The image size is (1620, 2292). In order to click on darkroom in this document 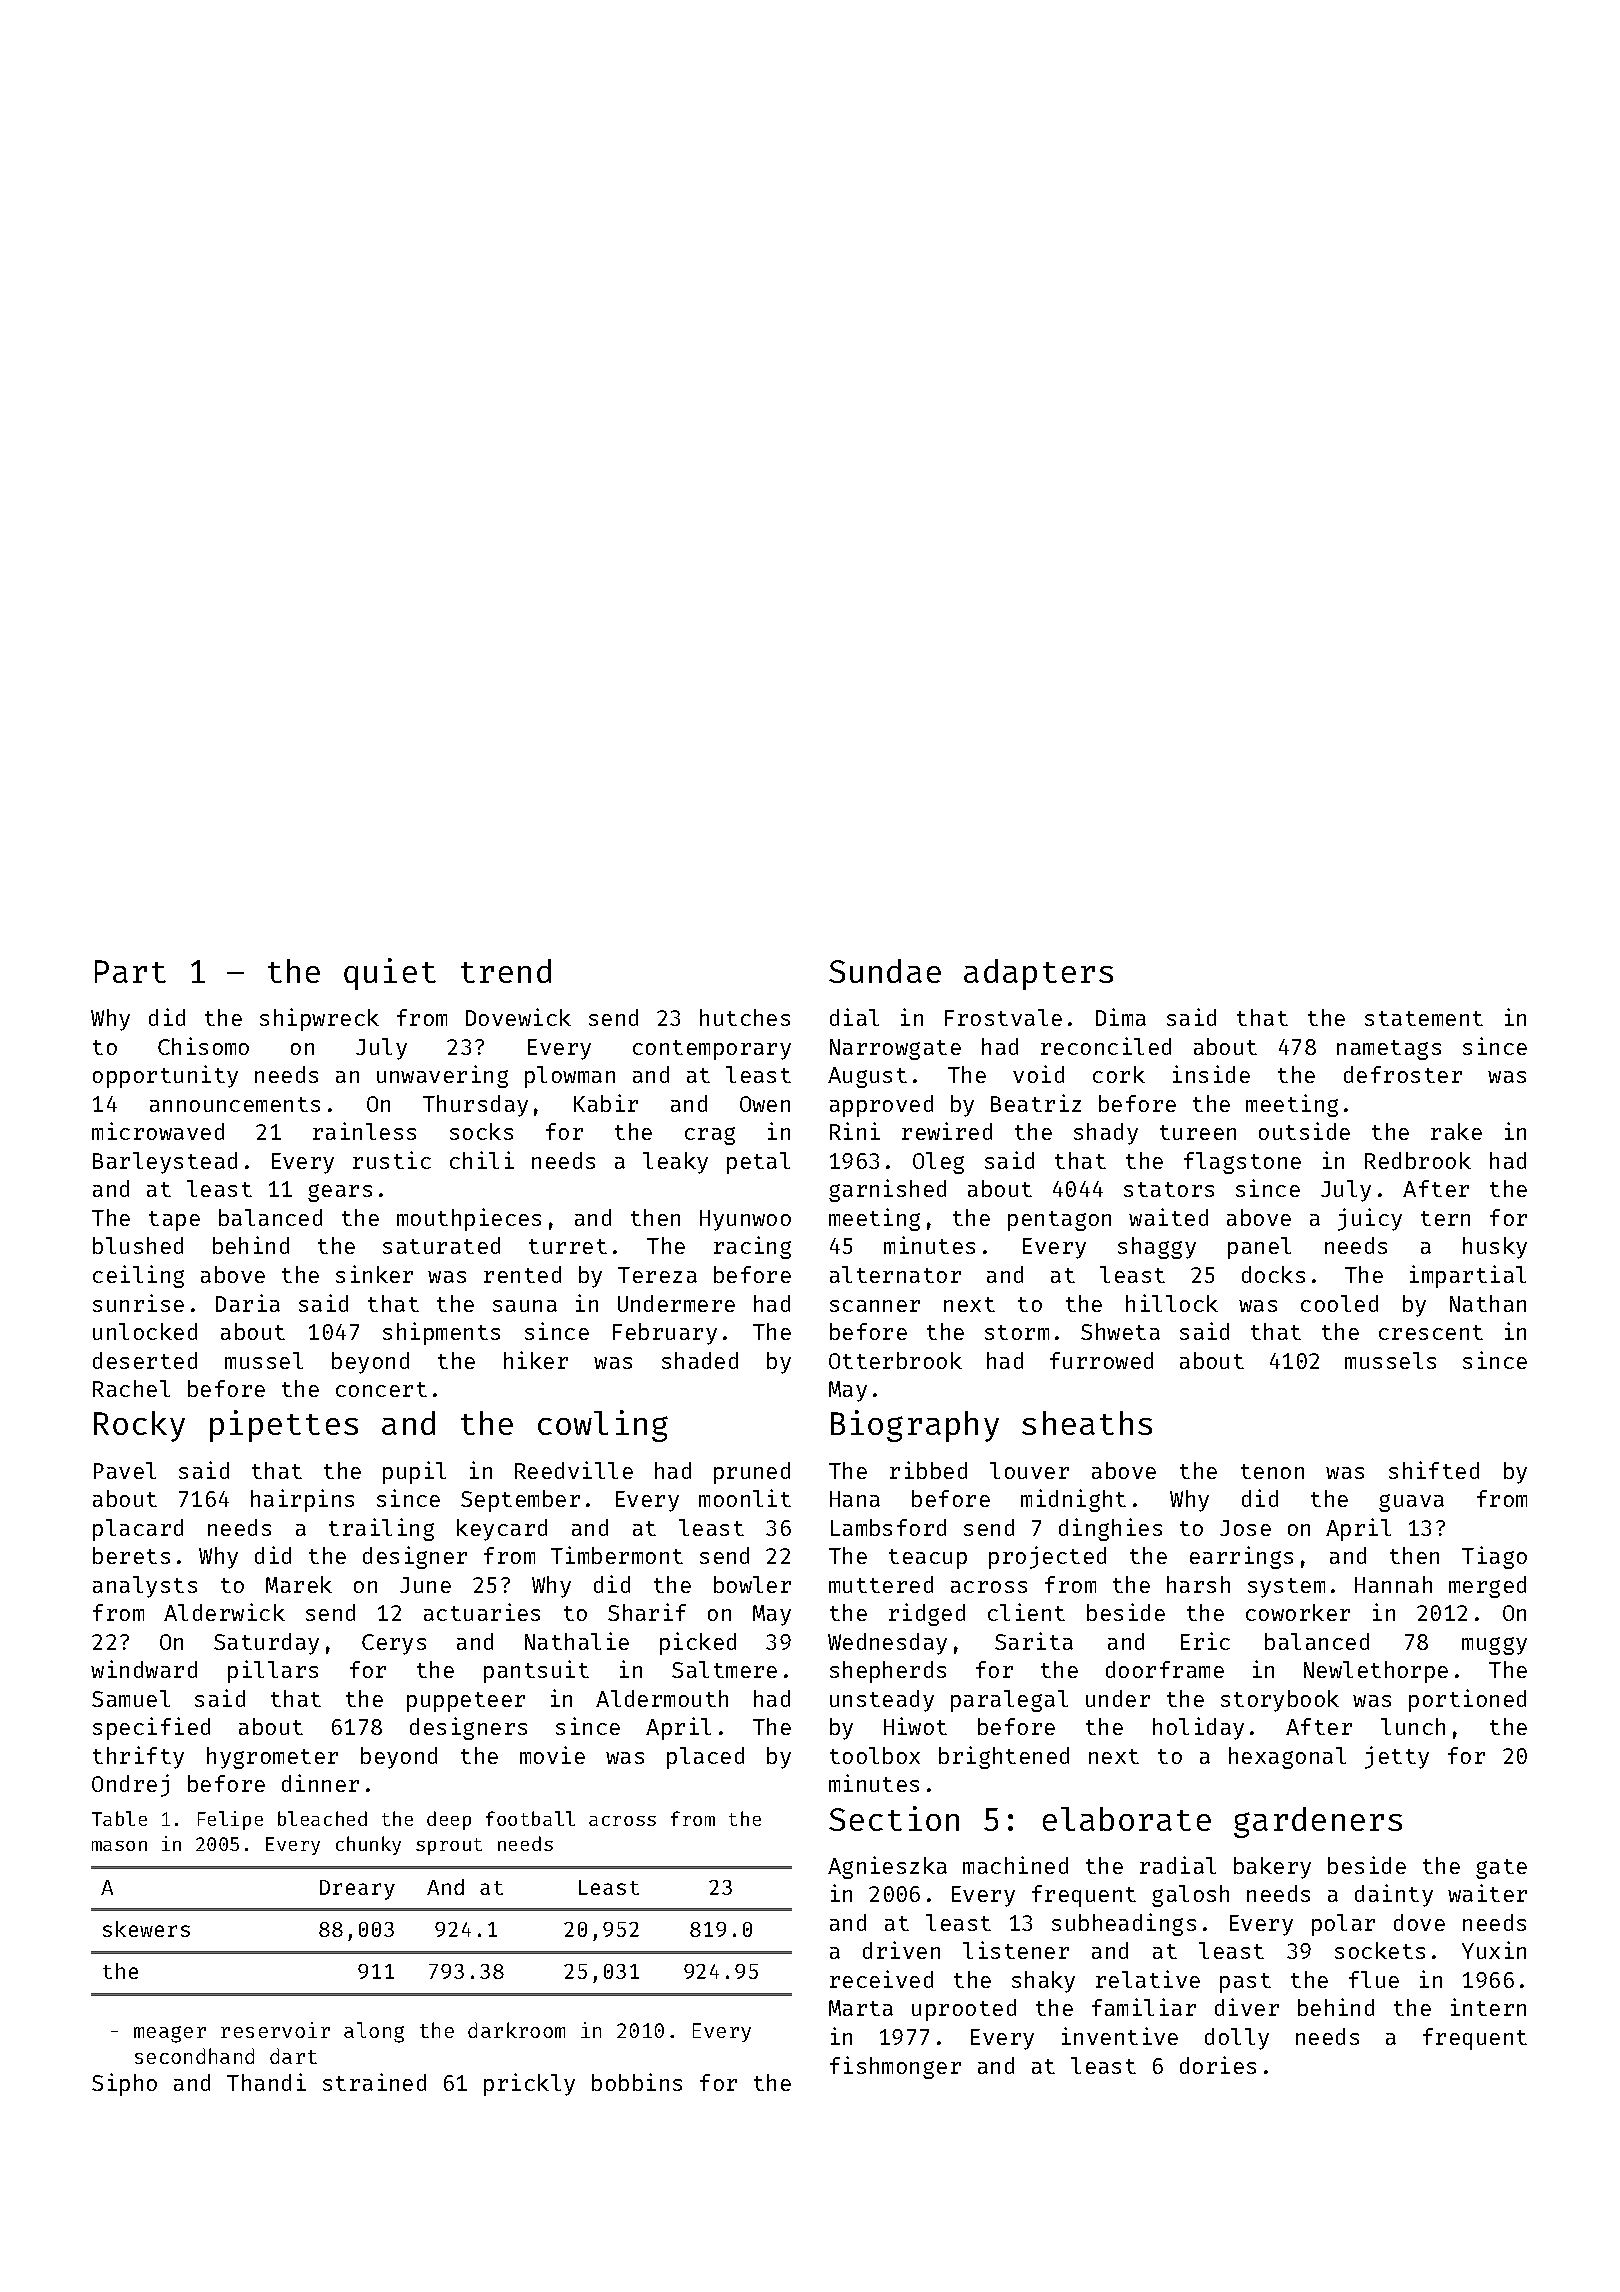, I will do `click(516, 2030)`.
